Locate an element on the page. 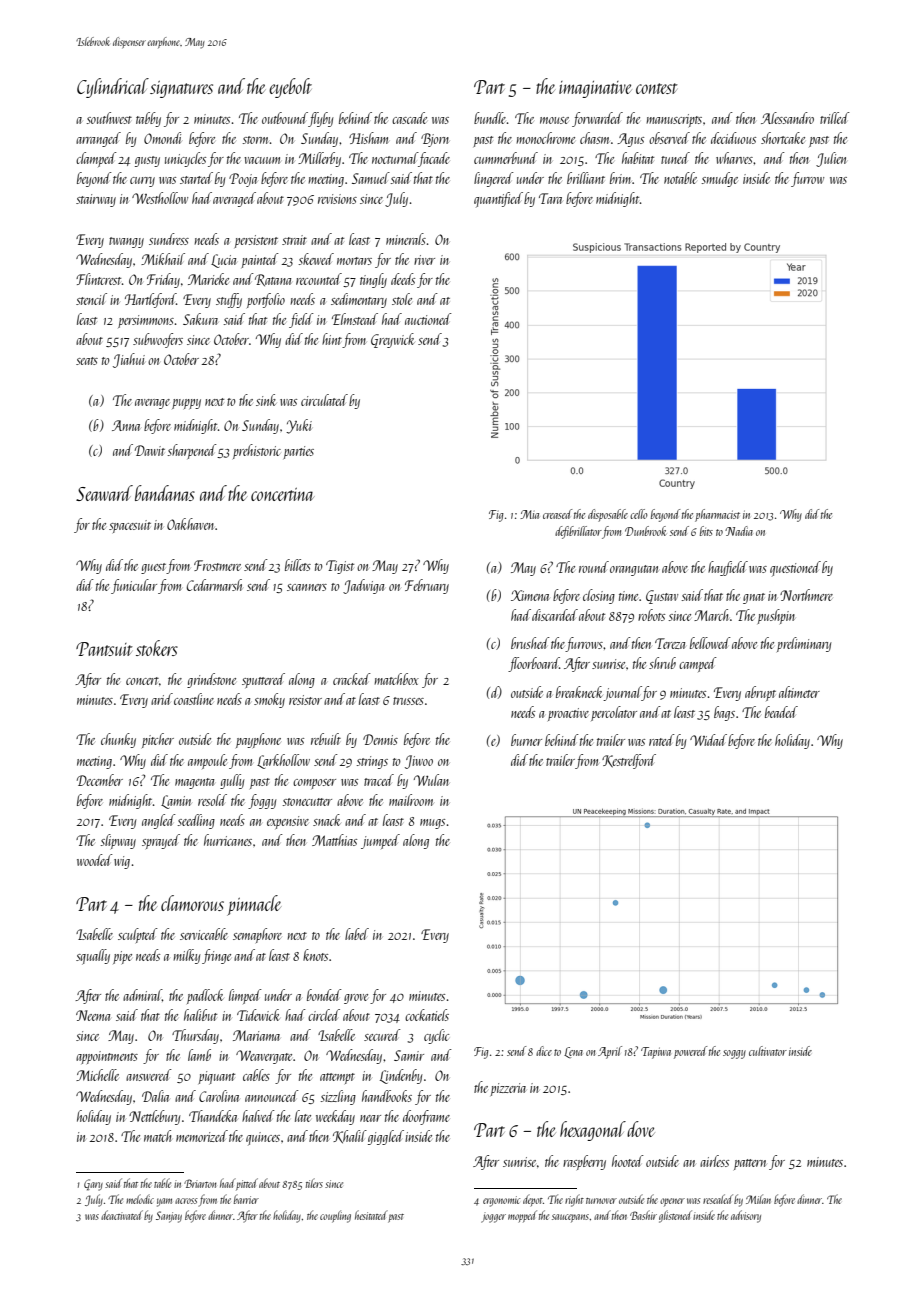 This page has height=1308, width=924. smudge is located at coordinates (719, 179).
